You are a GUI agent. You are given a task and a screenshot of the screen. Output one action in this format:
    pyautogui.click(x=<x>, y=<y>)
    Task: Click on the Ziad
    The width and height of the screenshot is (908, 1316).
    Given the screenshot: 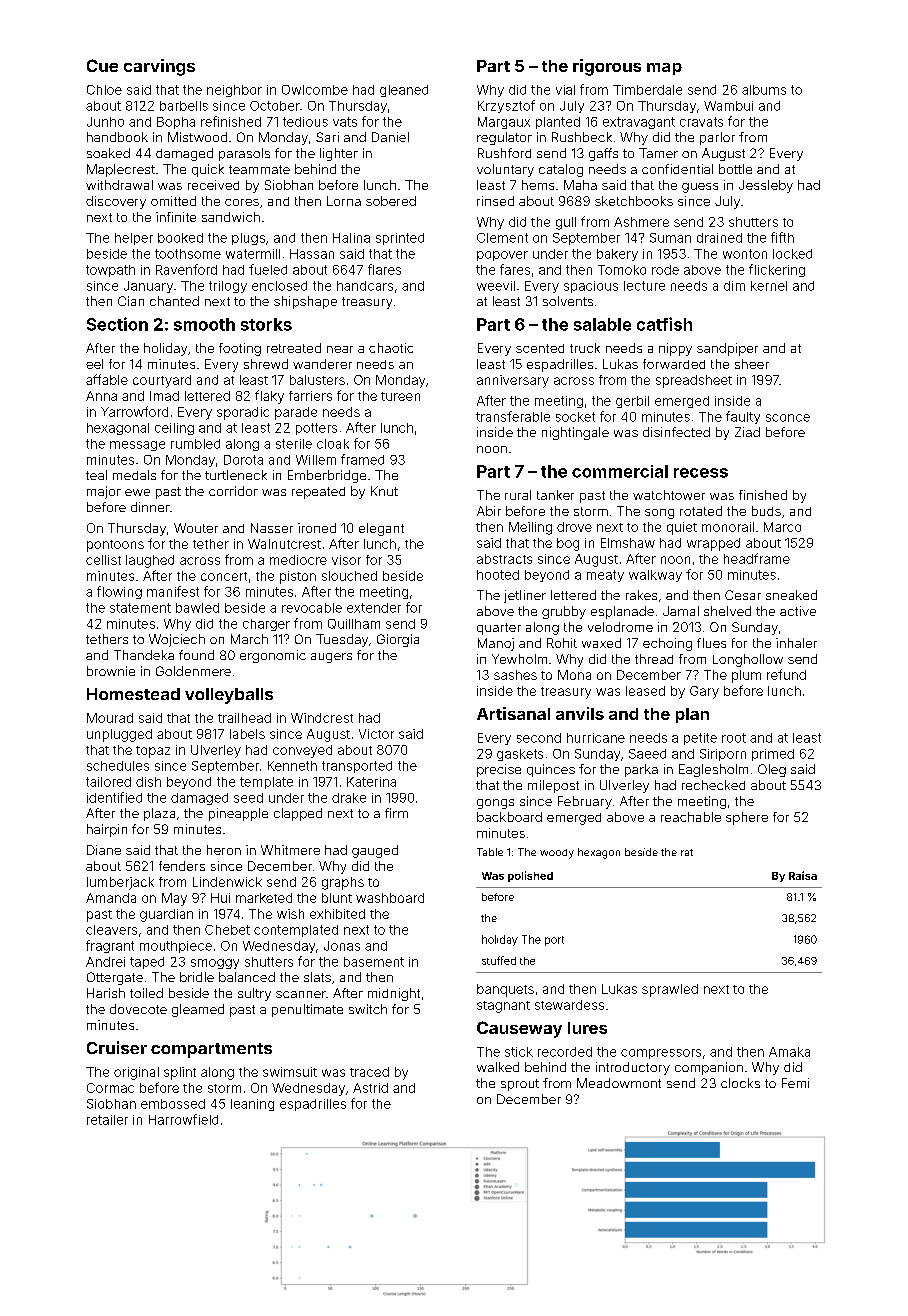 What is the action you would take?
    pyautogui.click(x=747, y=432)
